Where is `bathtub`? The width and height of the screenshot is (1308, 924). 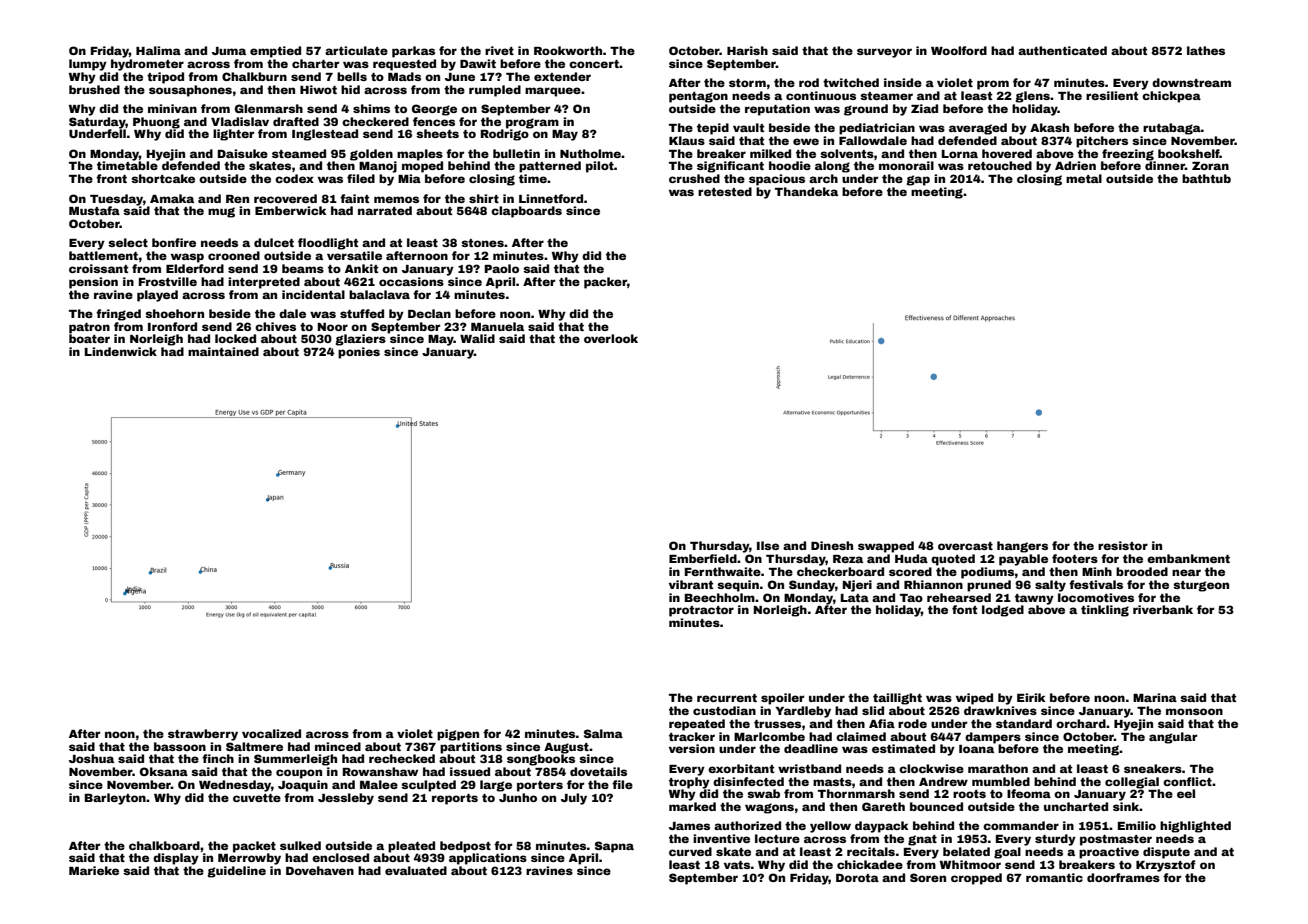 bathtub is located at coordinates (1206, 178).
